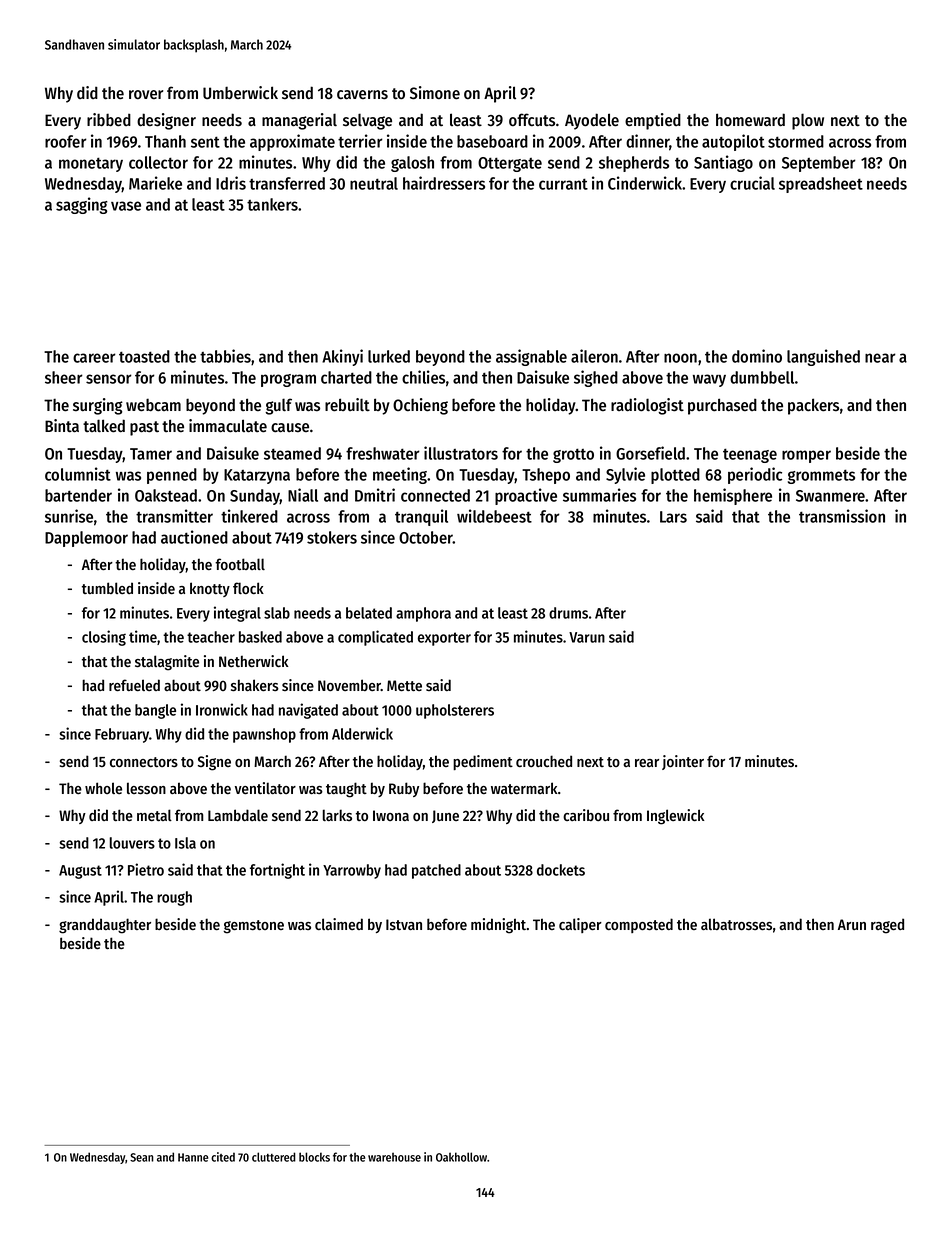 Image resolution: width=952 pixels, height=1233 pixels. Describe the element at coordinates (151, 454) in the document. I see `Tamer` at that location.
